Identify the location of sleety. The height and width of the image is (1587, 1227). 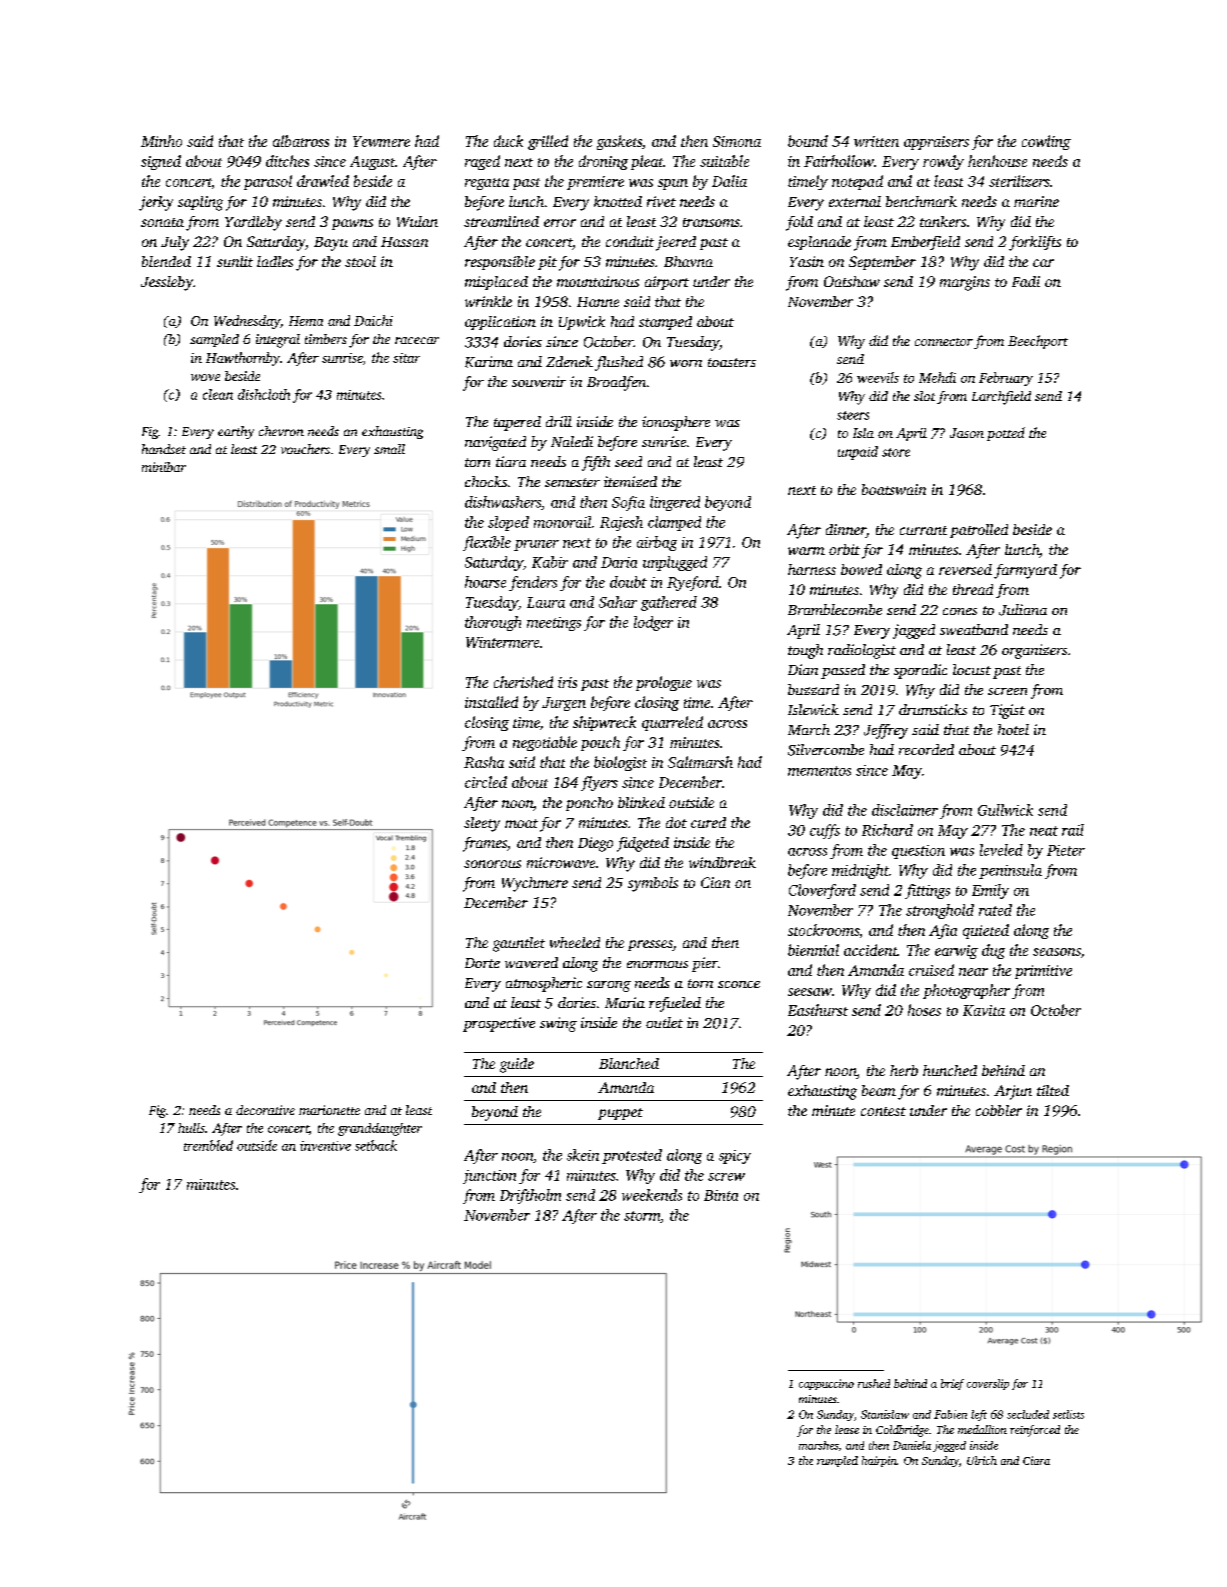
(482, 824).
